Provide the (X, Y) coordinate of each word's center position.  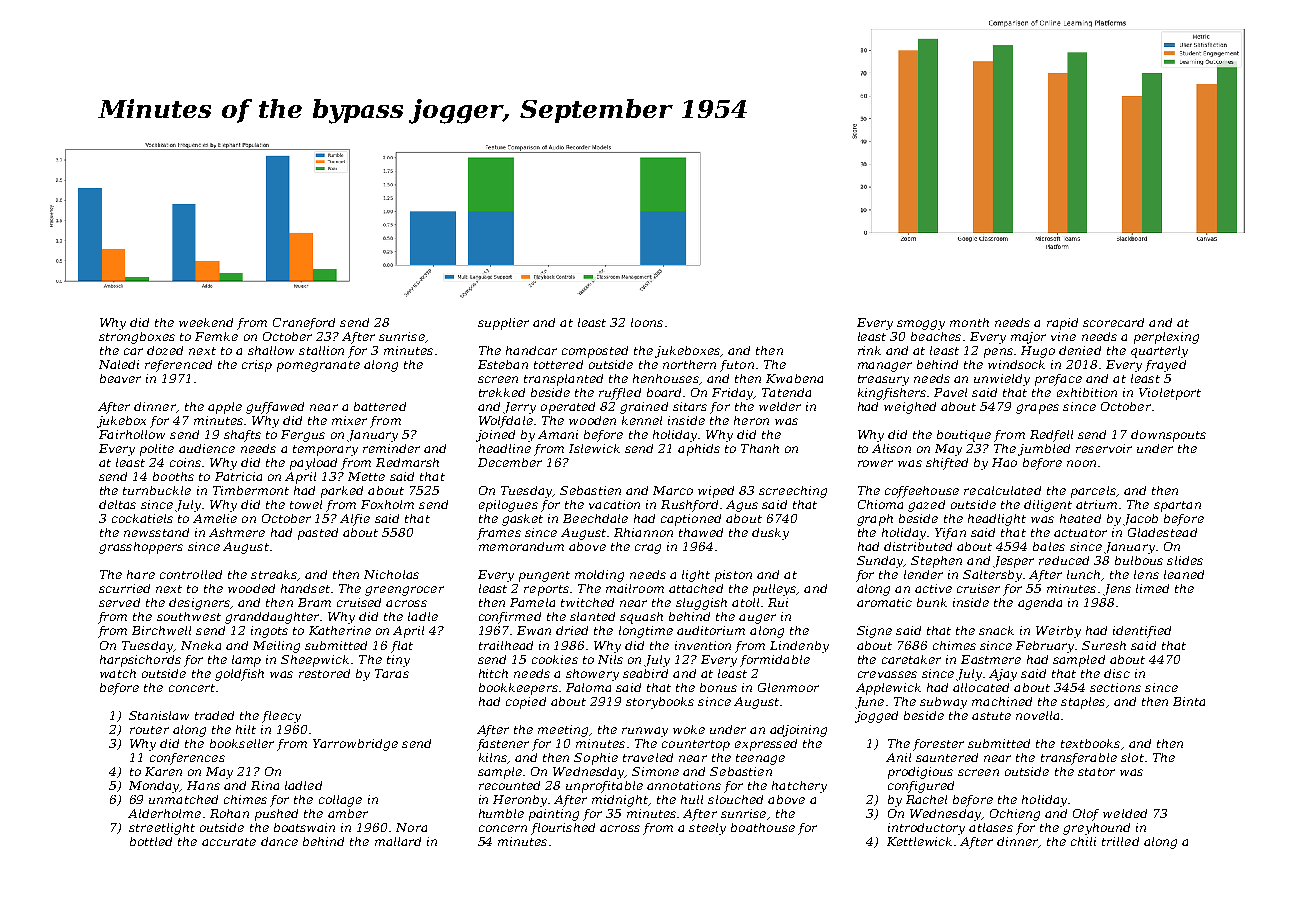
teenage (760, 759)
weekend (206, 322)
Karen (163, 771)
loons (647, 322)
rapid (1062, 324)
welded (1125, 813)
